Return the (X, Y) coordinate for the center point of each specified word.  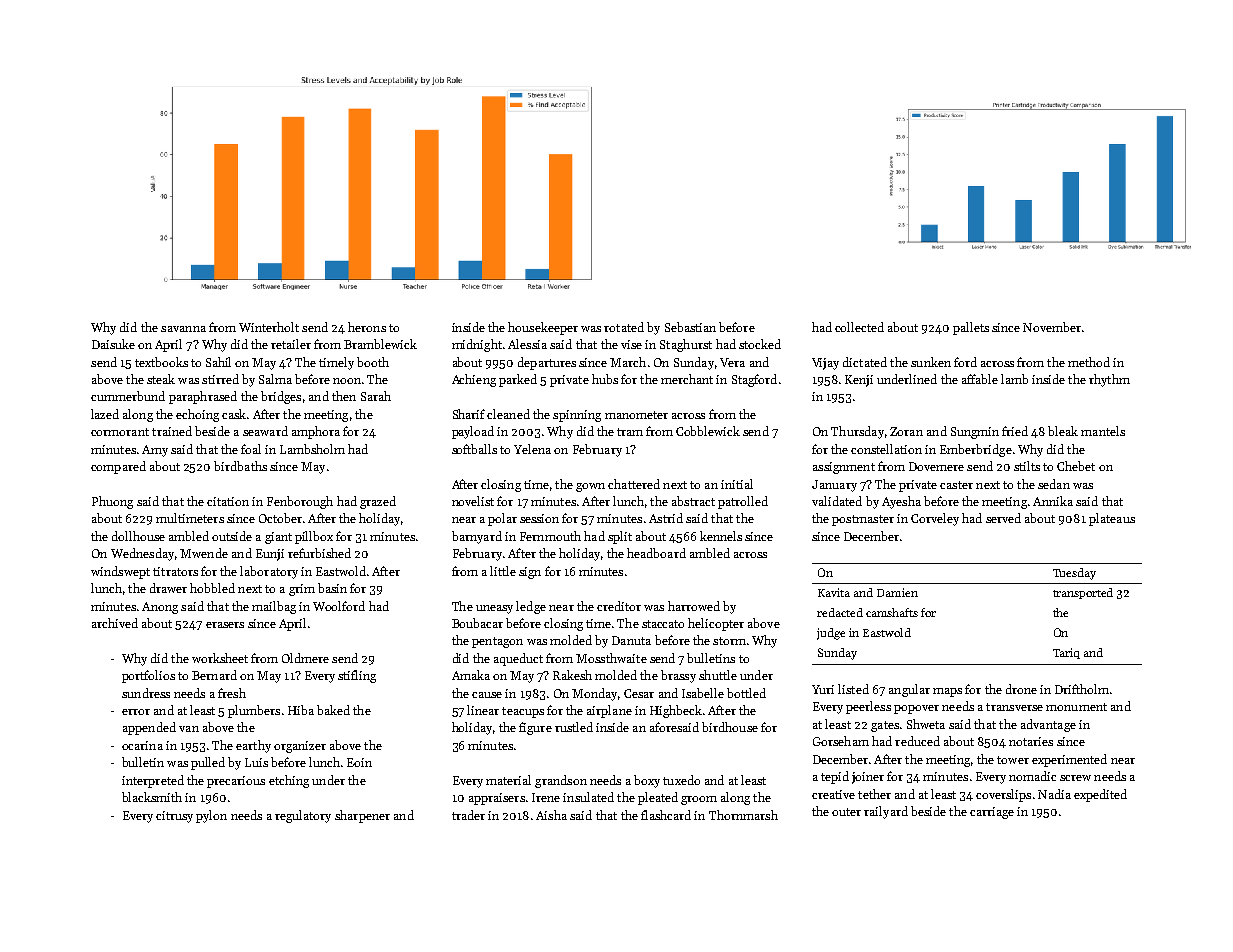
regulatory (303, 816)
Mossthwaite (611, 658)
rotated (624, 327)
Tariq (1066, 653)
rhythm (1109, 380)
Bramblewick (380, 344)
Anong (160, 608)
